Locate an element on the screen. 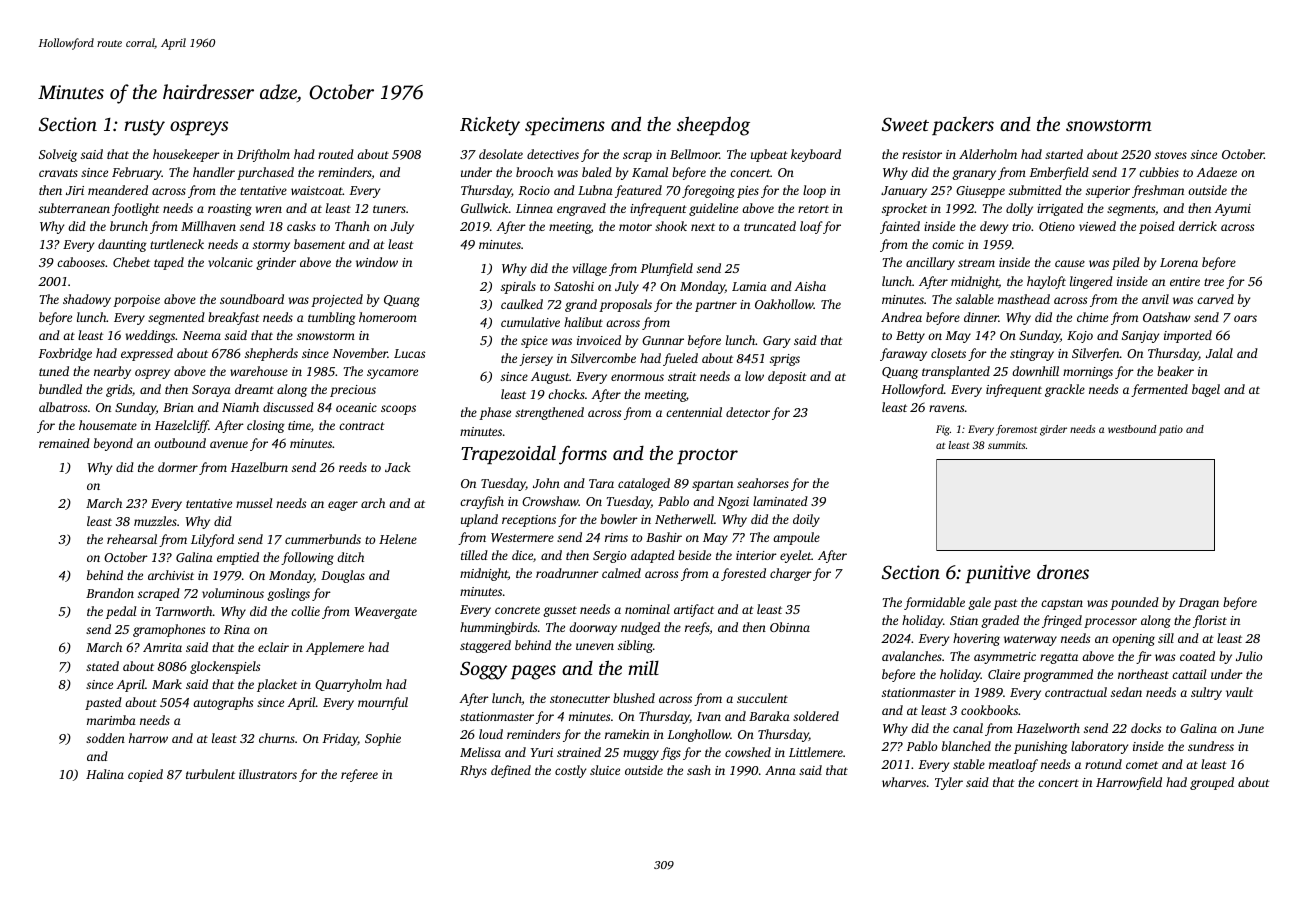  forms is located at coordinates (583, 455).
